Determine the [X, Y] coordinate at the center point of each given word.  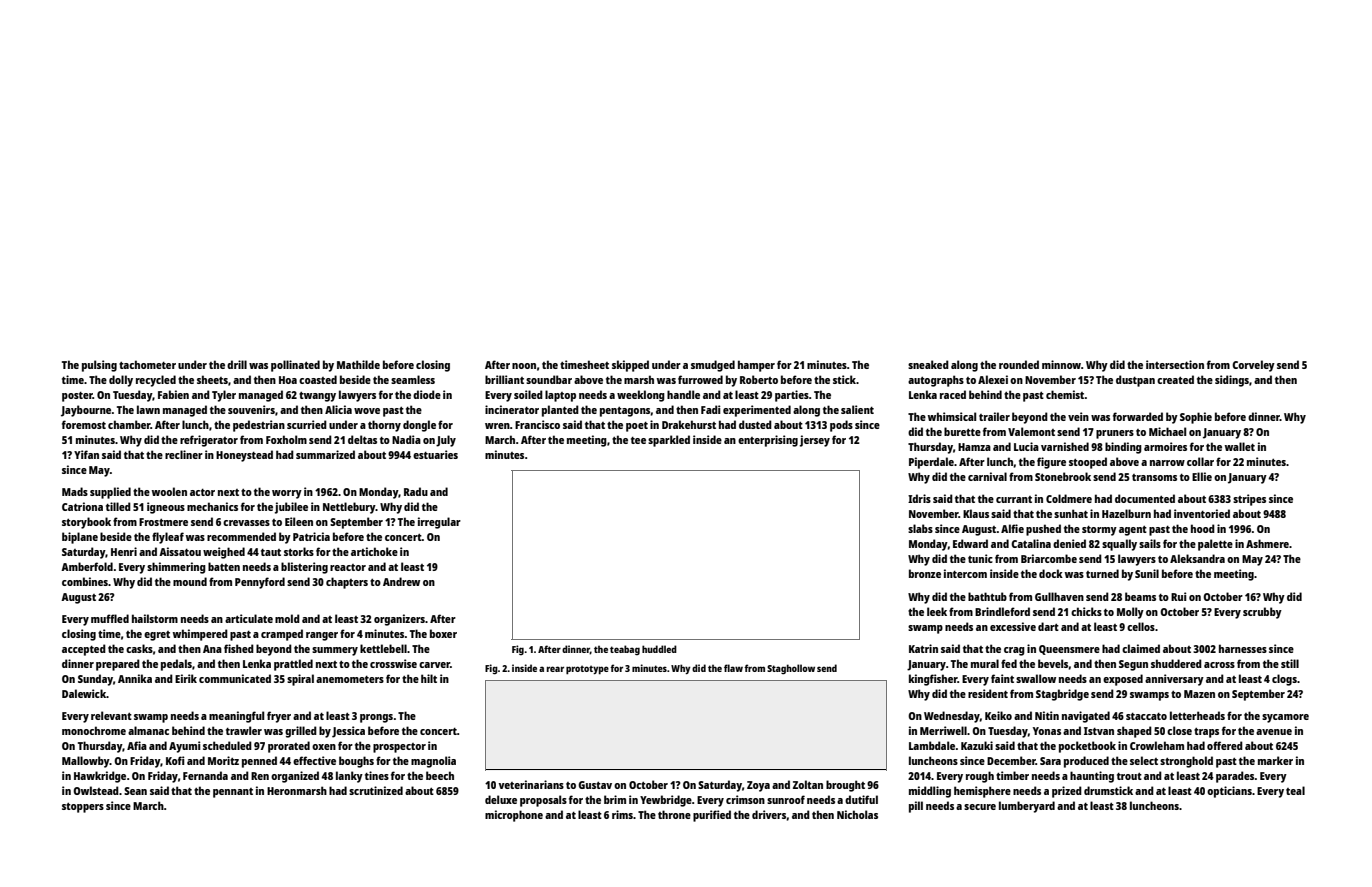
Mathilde [358, 364]
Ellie [1202, 476]
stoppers [83, 808]
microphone [514, 816]
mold [287, 618]
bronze [925, 573]
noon [524, 366]
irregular [439, 523]
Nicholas [857, 814]
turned [1102, 573]
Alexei [993, 379]
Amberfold [87, 566]
